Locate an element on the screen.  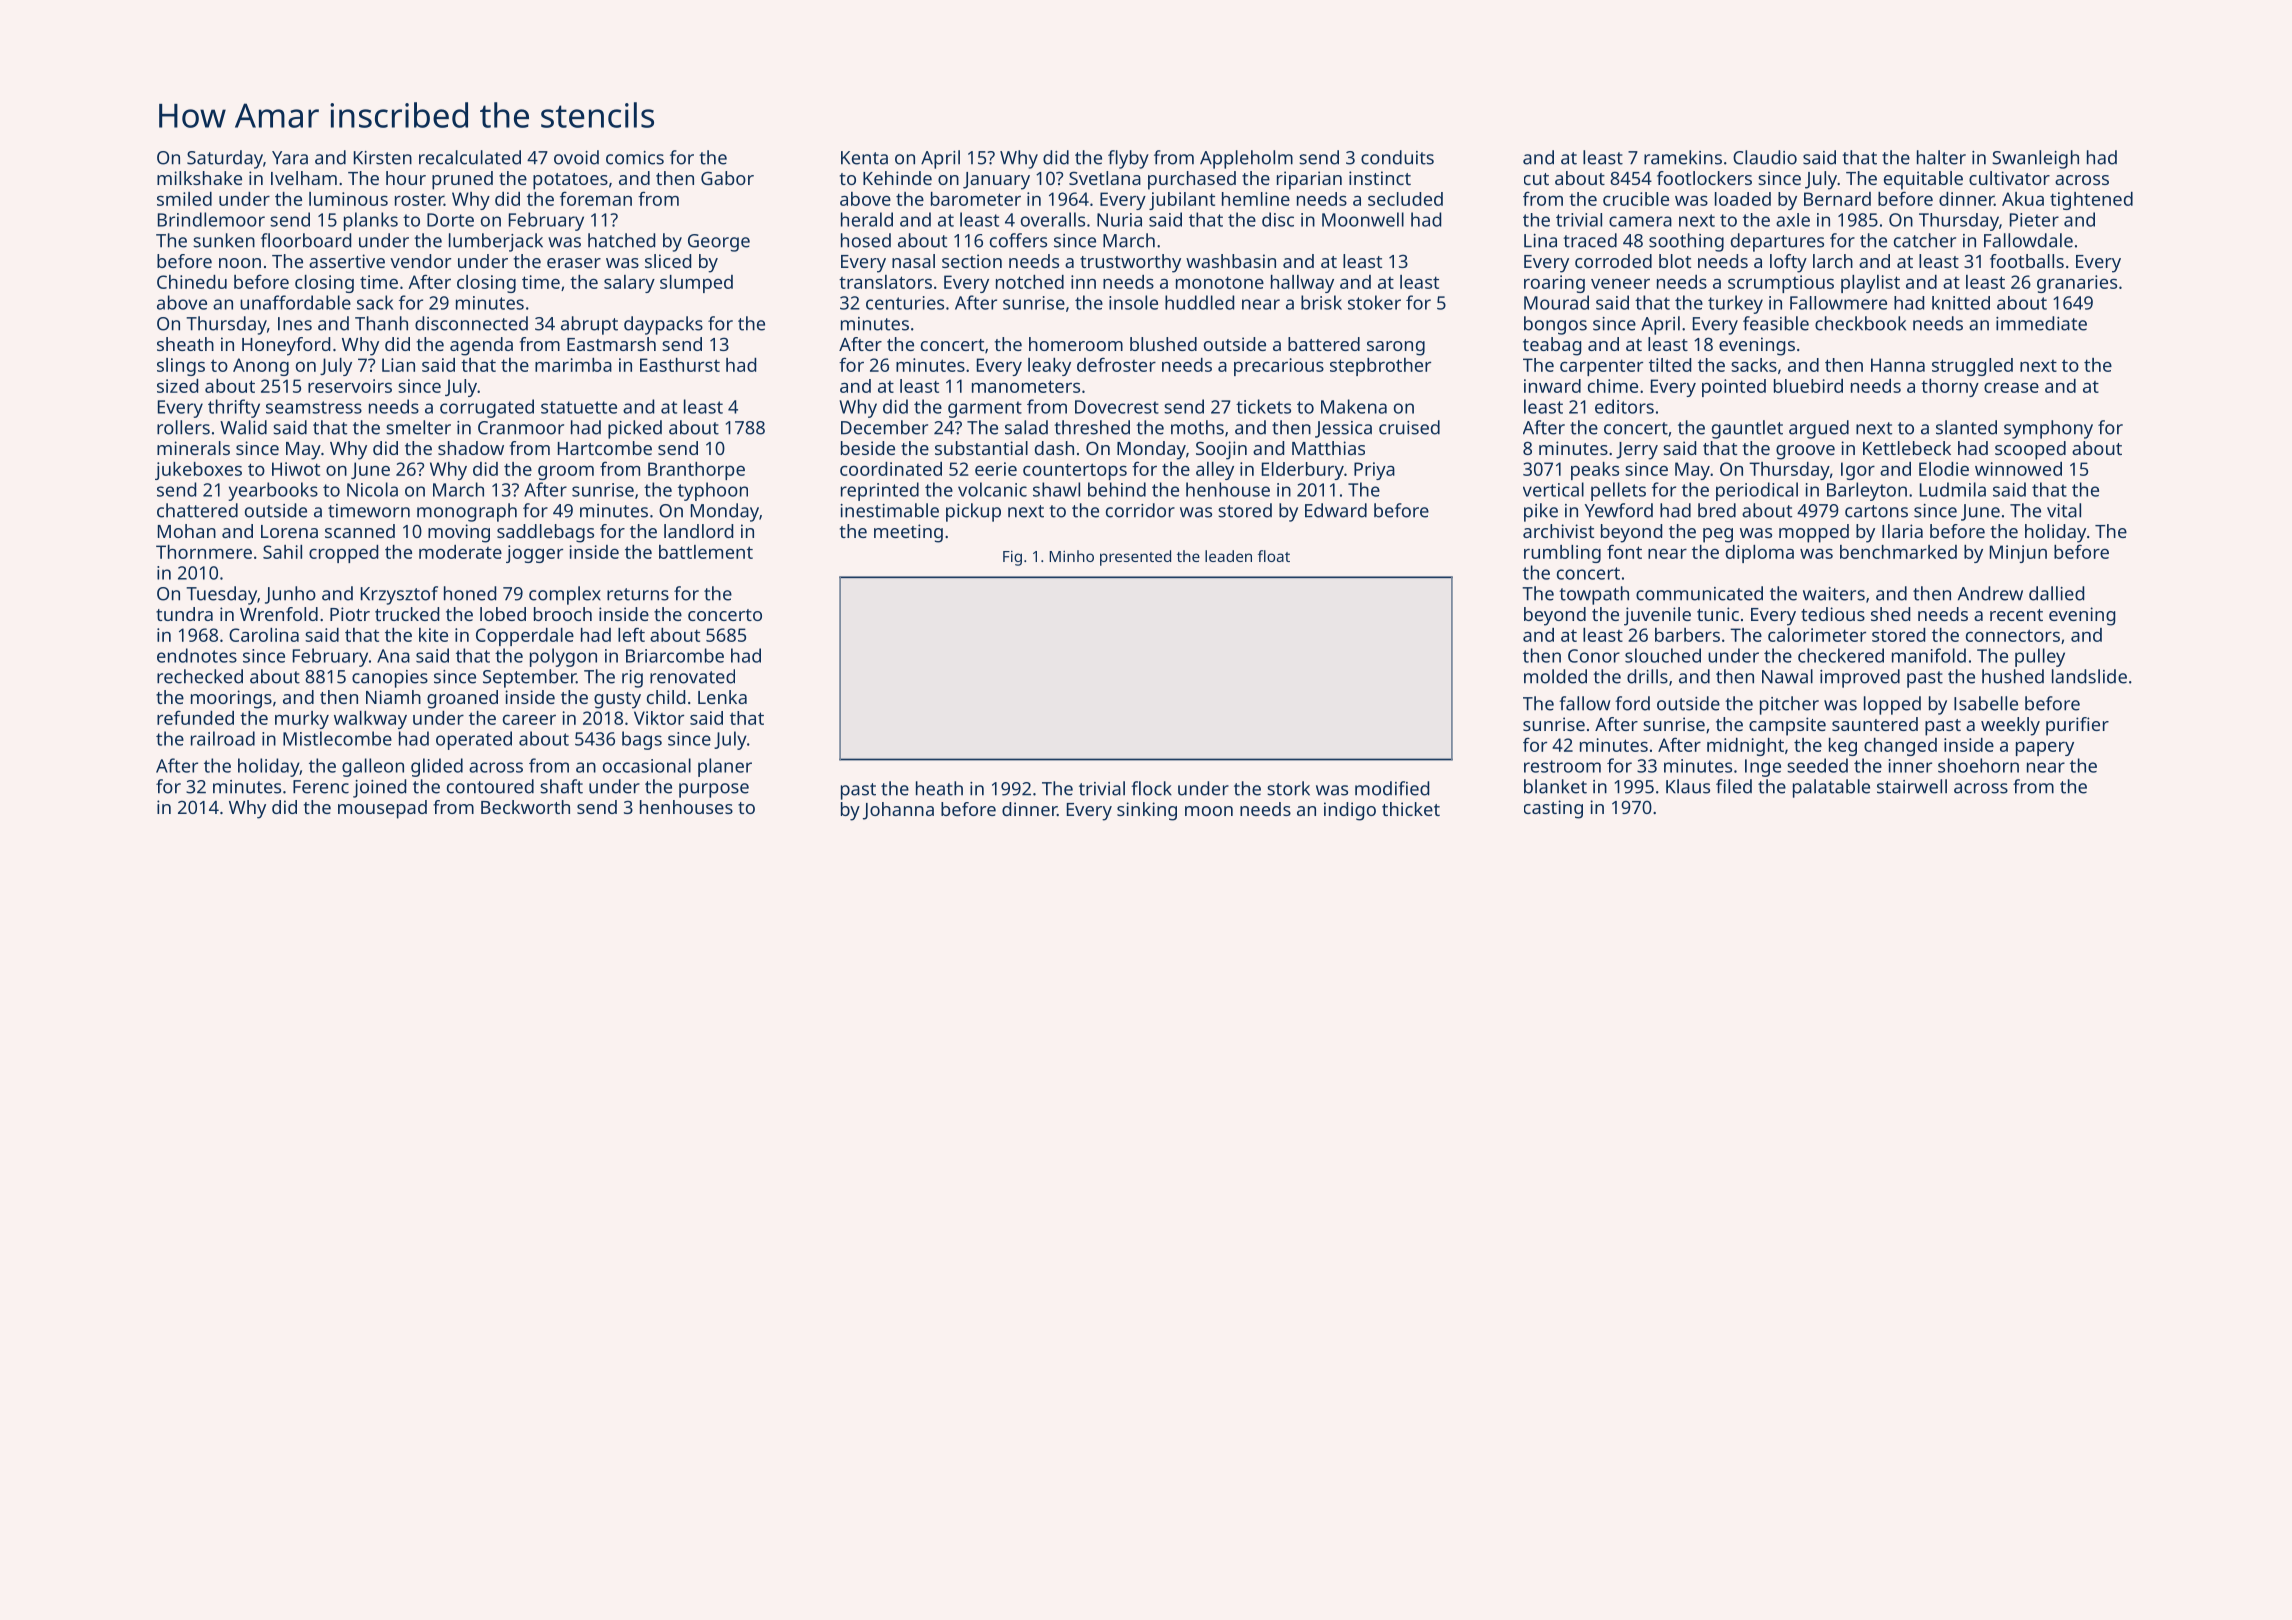
Kehinde is located at coordinates (897, 178).
